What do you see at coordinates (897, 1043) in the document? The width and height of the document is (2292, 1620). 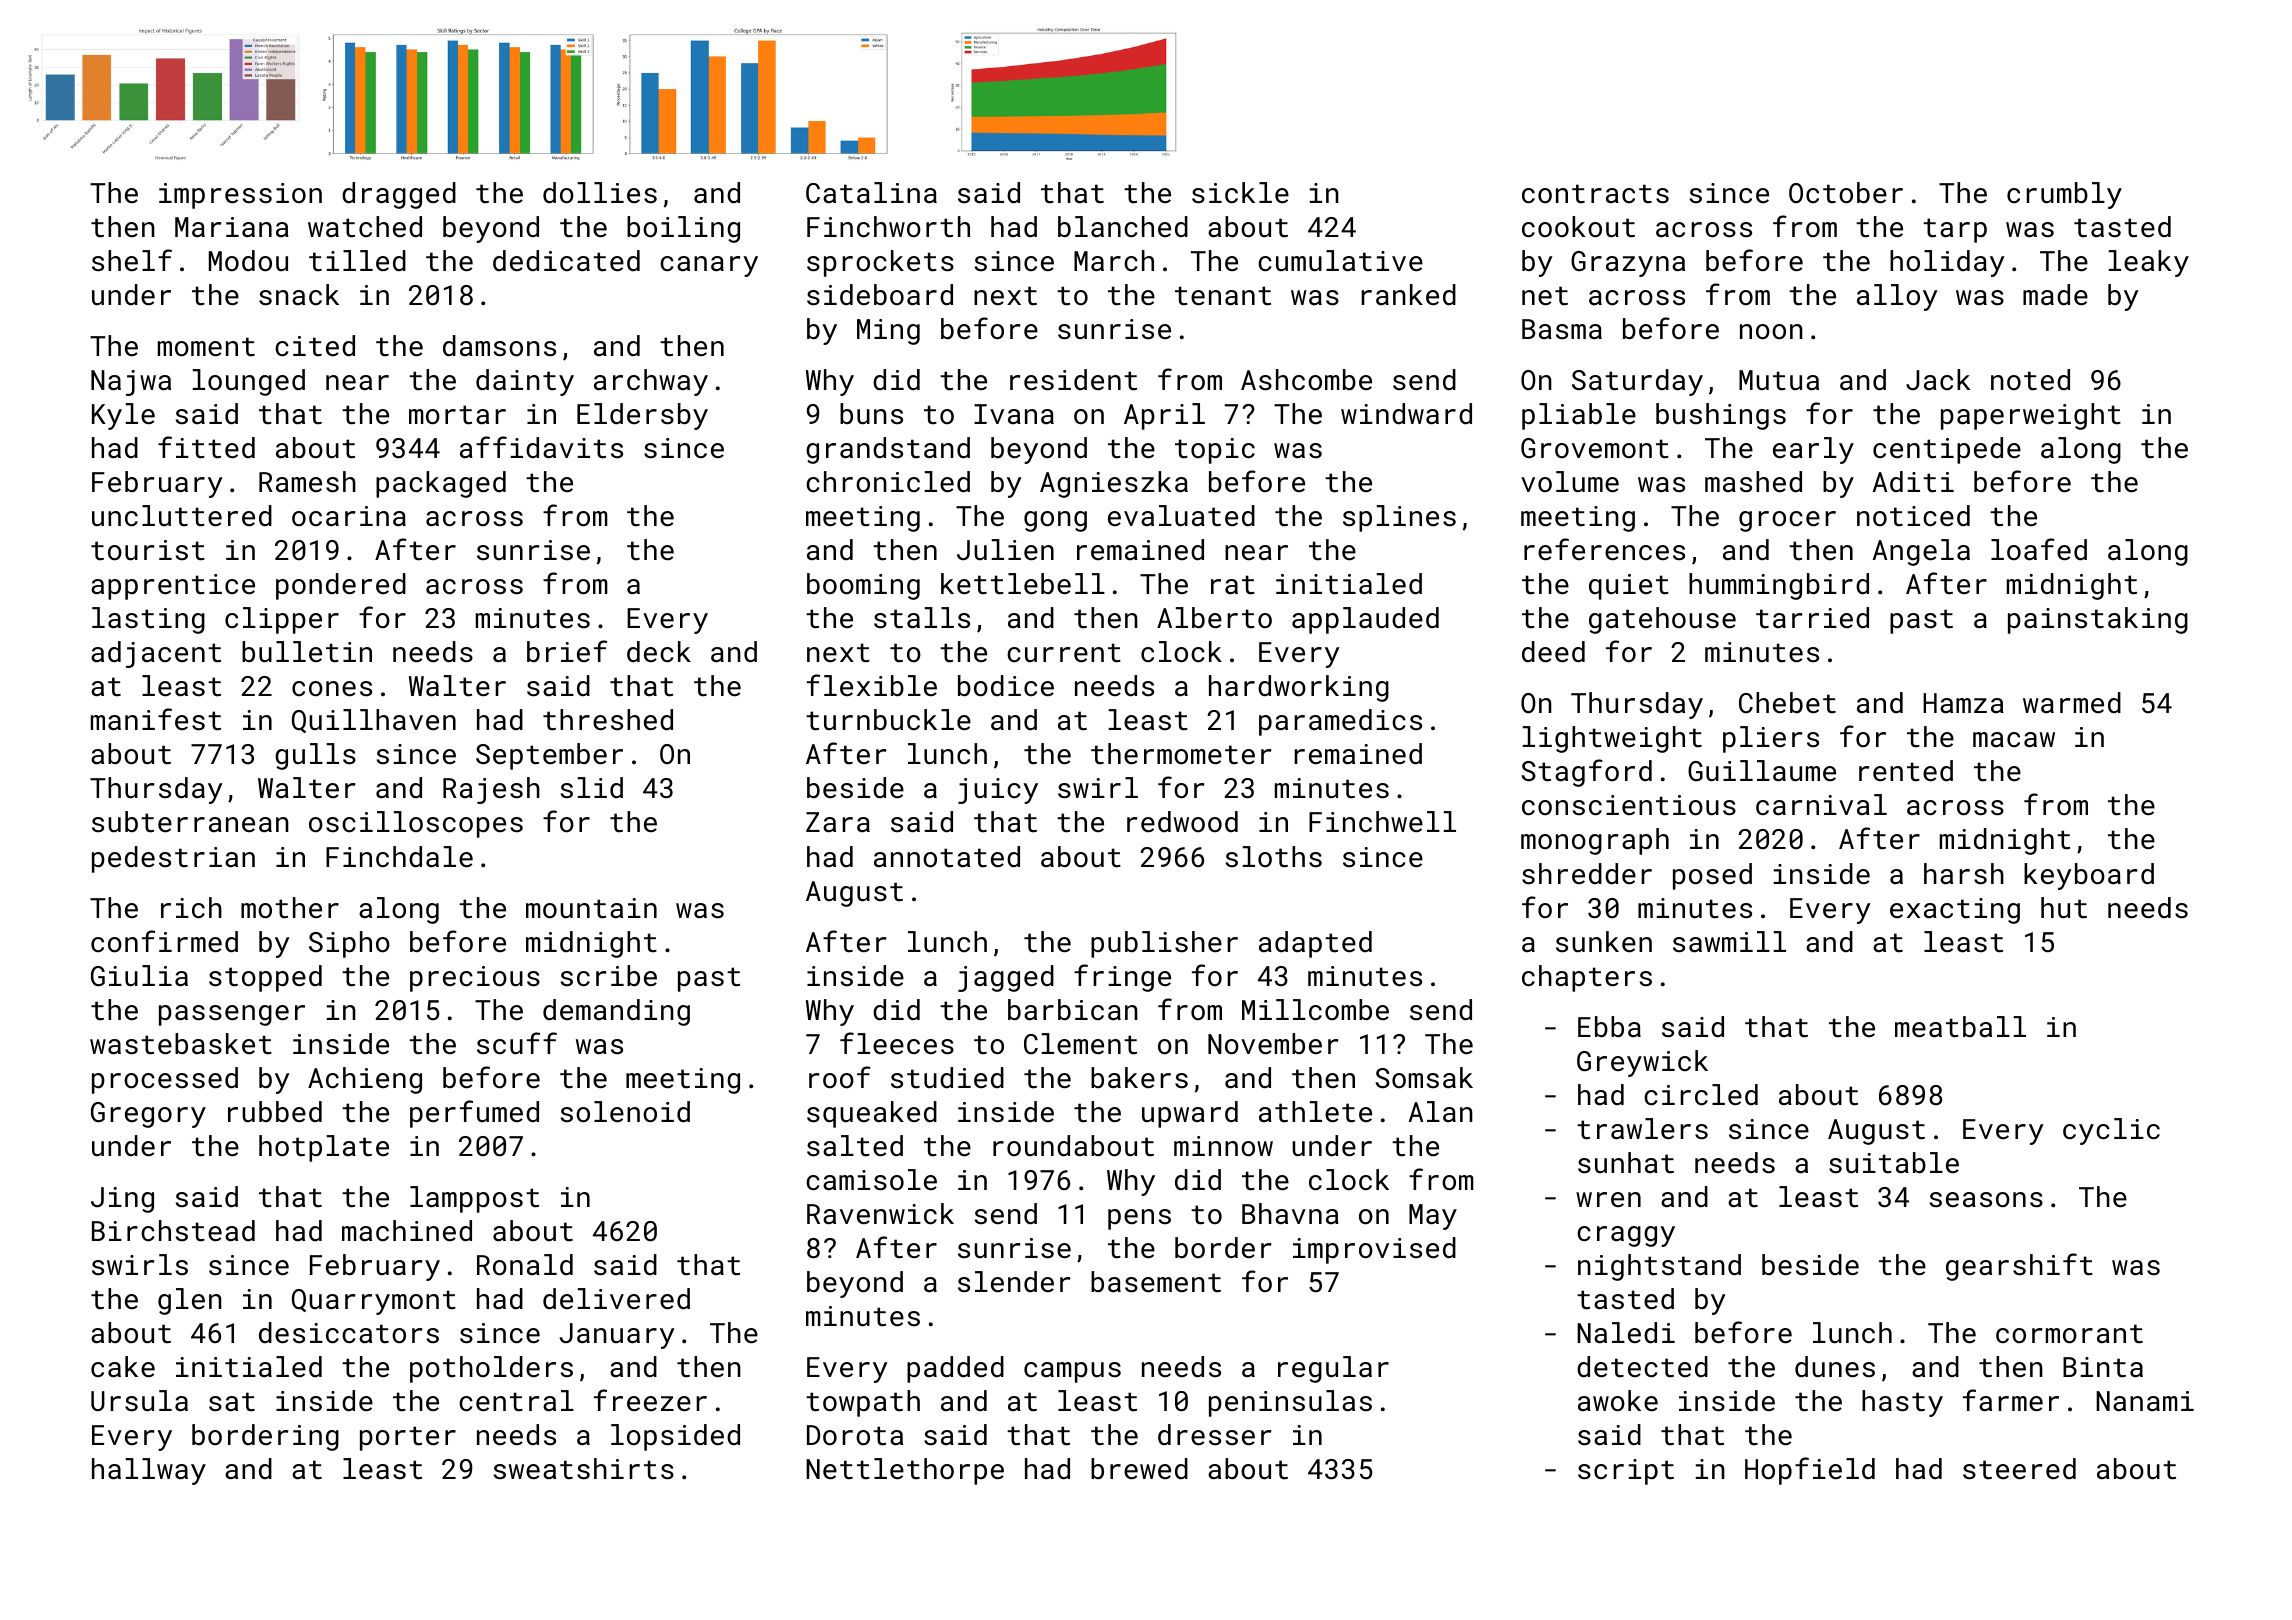 I see `fleeces` at bounding box center [897, 1043].
